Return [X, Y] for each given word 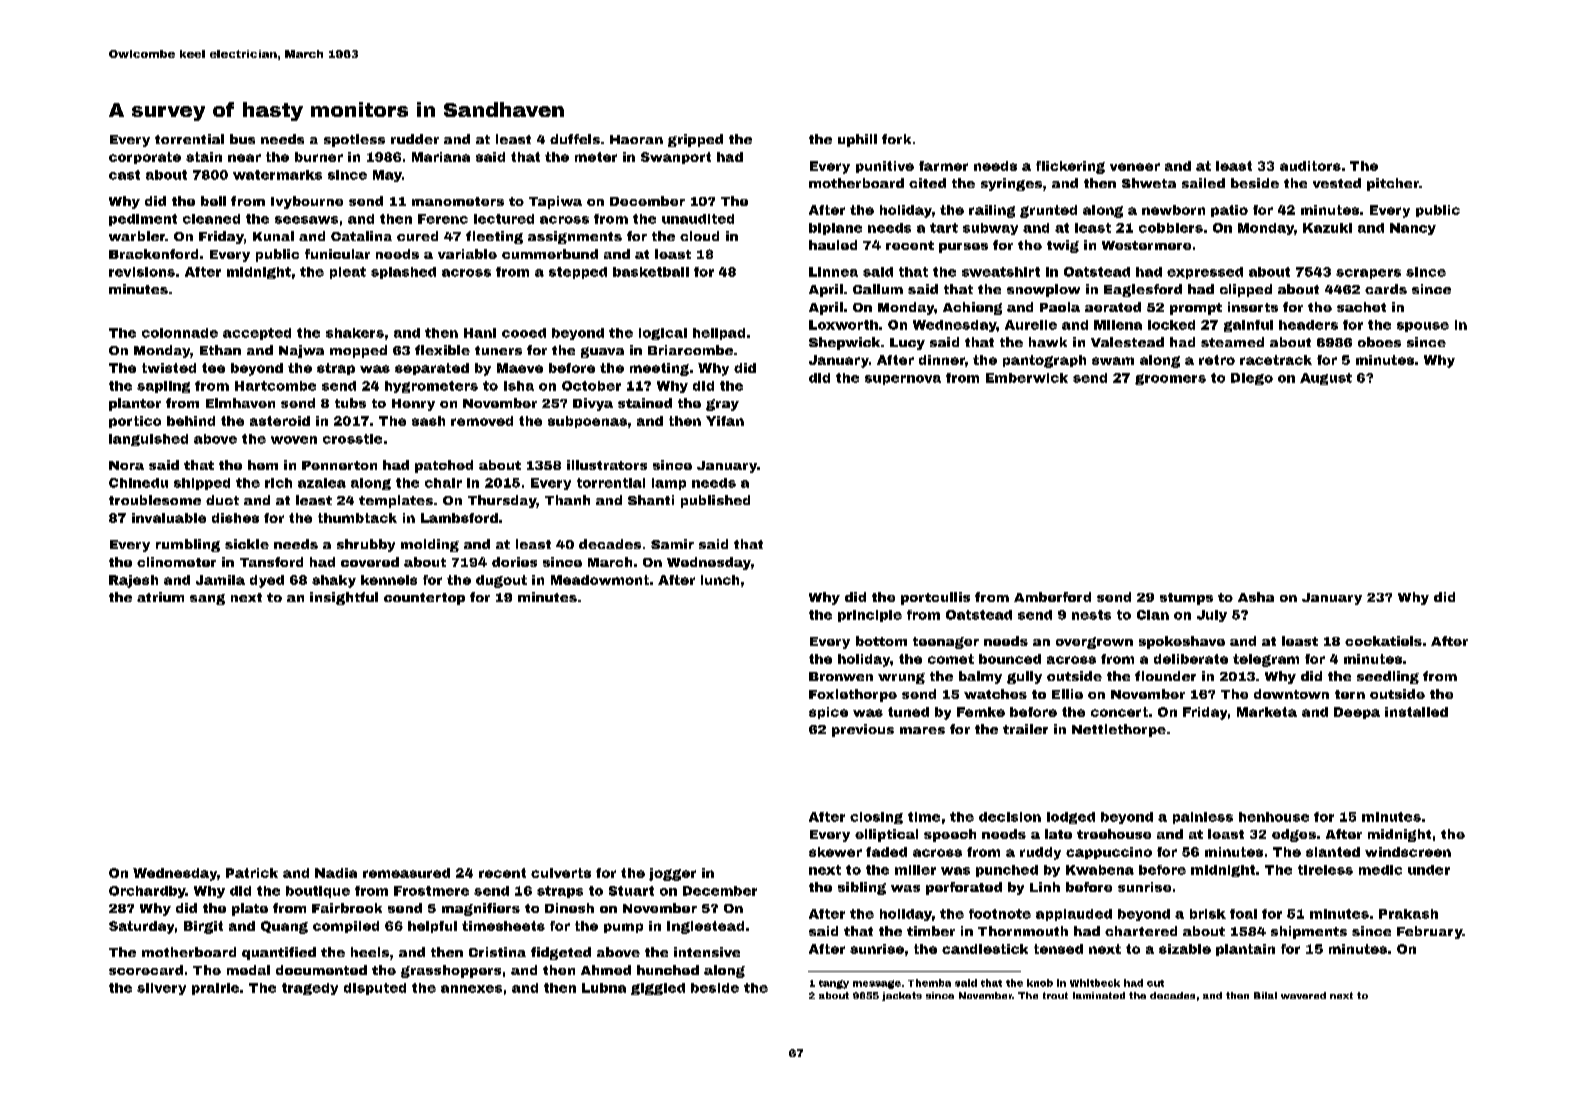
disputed [375, 989]
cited [927, 183]
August [1326, 379]
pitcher [1393, 184]
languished [148, 440]
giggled [658, 989]
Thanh [567, 500]
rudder [415, 139]
